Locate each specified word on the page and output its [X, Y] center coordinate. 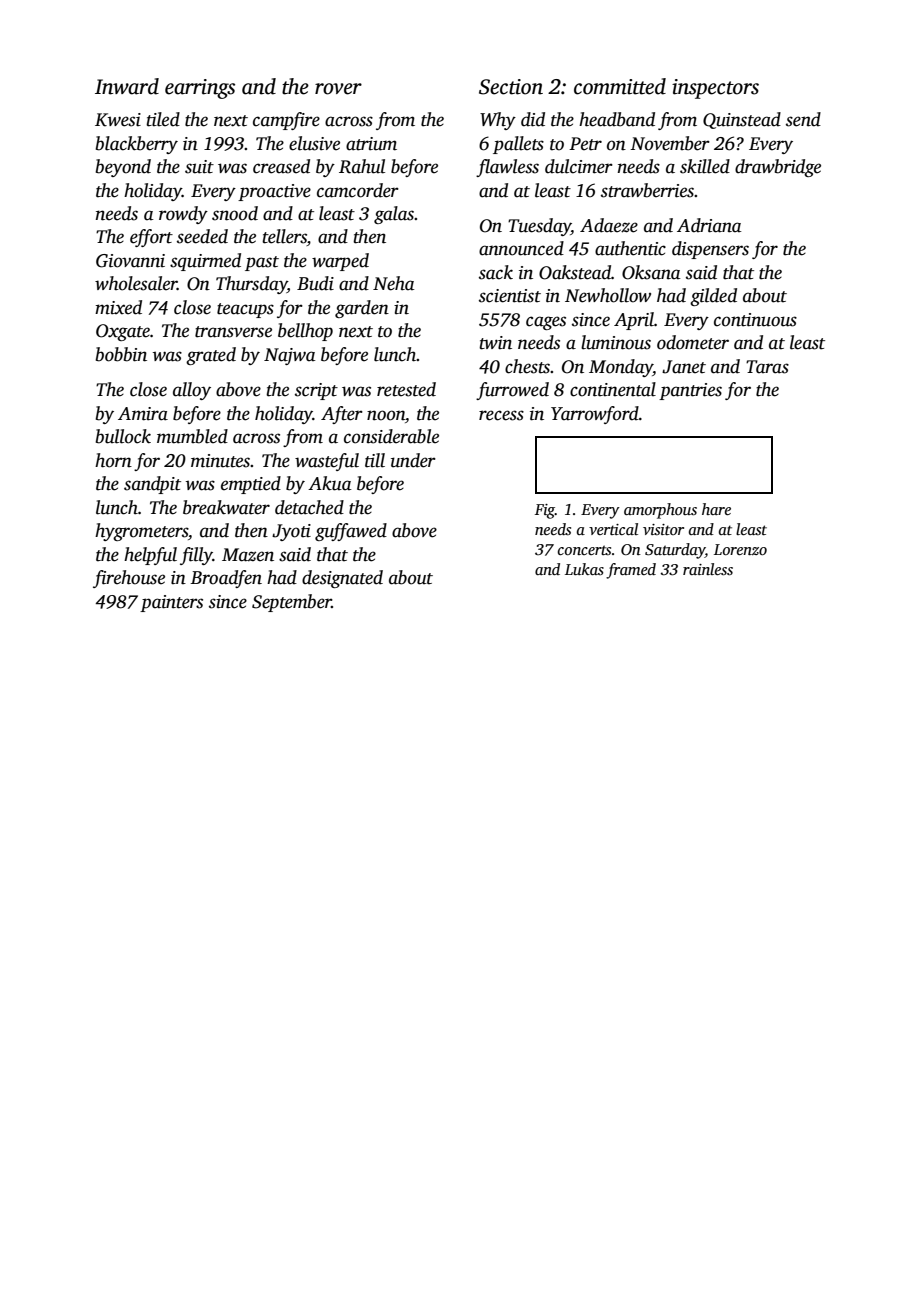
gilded [713, 297]
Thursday [251, 285]
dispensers [710, 250]
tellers [284, 237]
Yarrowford [595, 415]
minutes [221, 461]
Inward [127, 86]
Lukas [584, 569]
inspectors [715, 89]
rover [338, 89]
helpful [150, 556]
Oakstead [575, 272]
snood [235, 213]
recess [501, 415]
